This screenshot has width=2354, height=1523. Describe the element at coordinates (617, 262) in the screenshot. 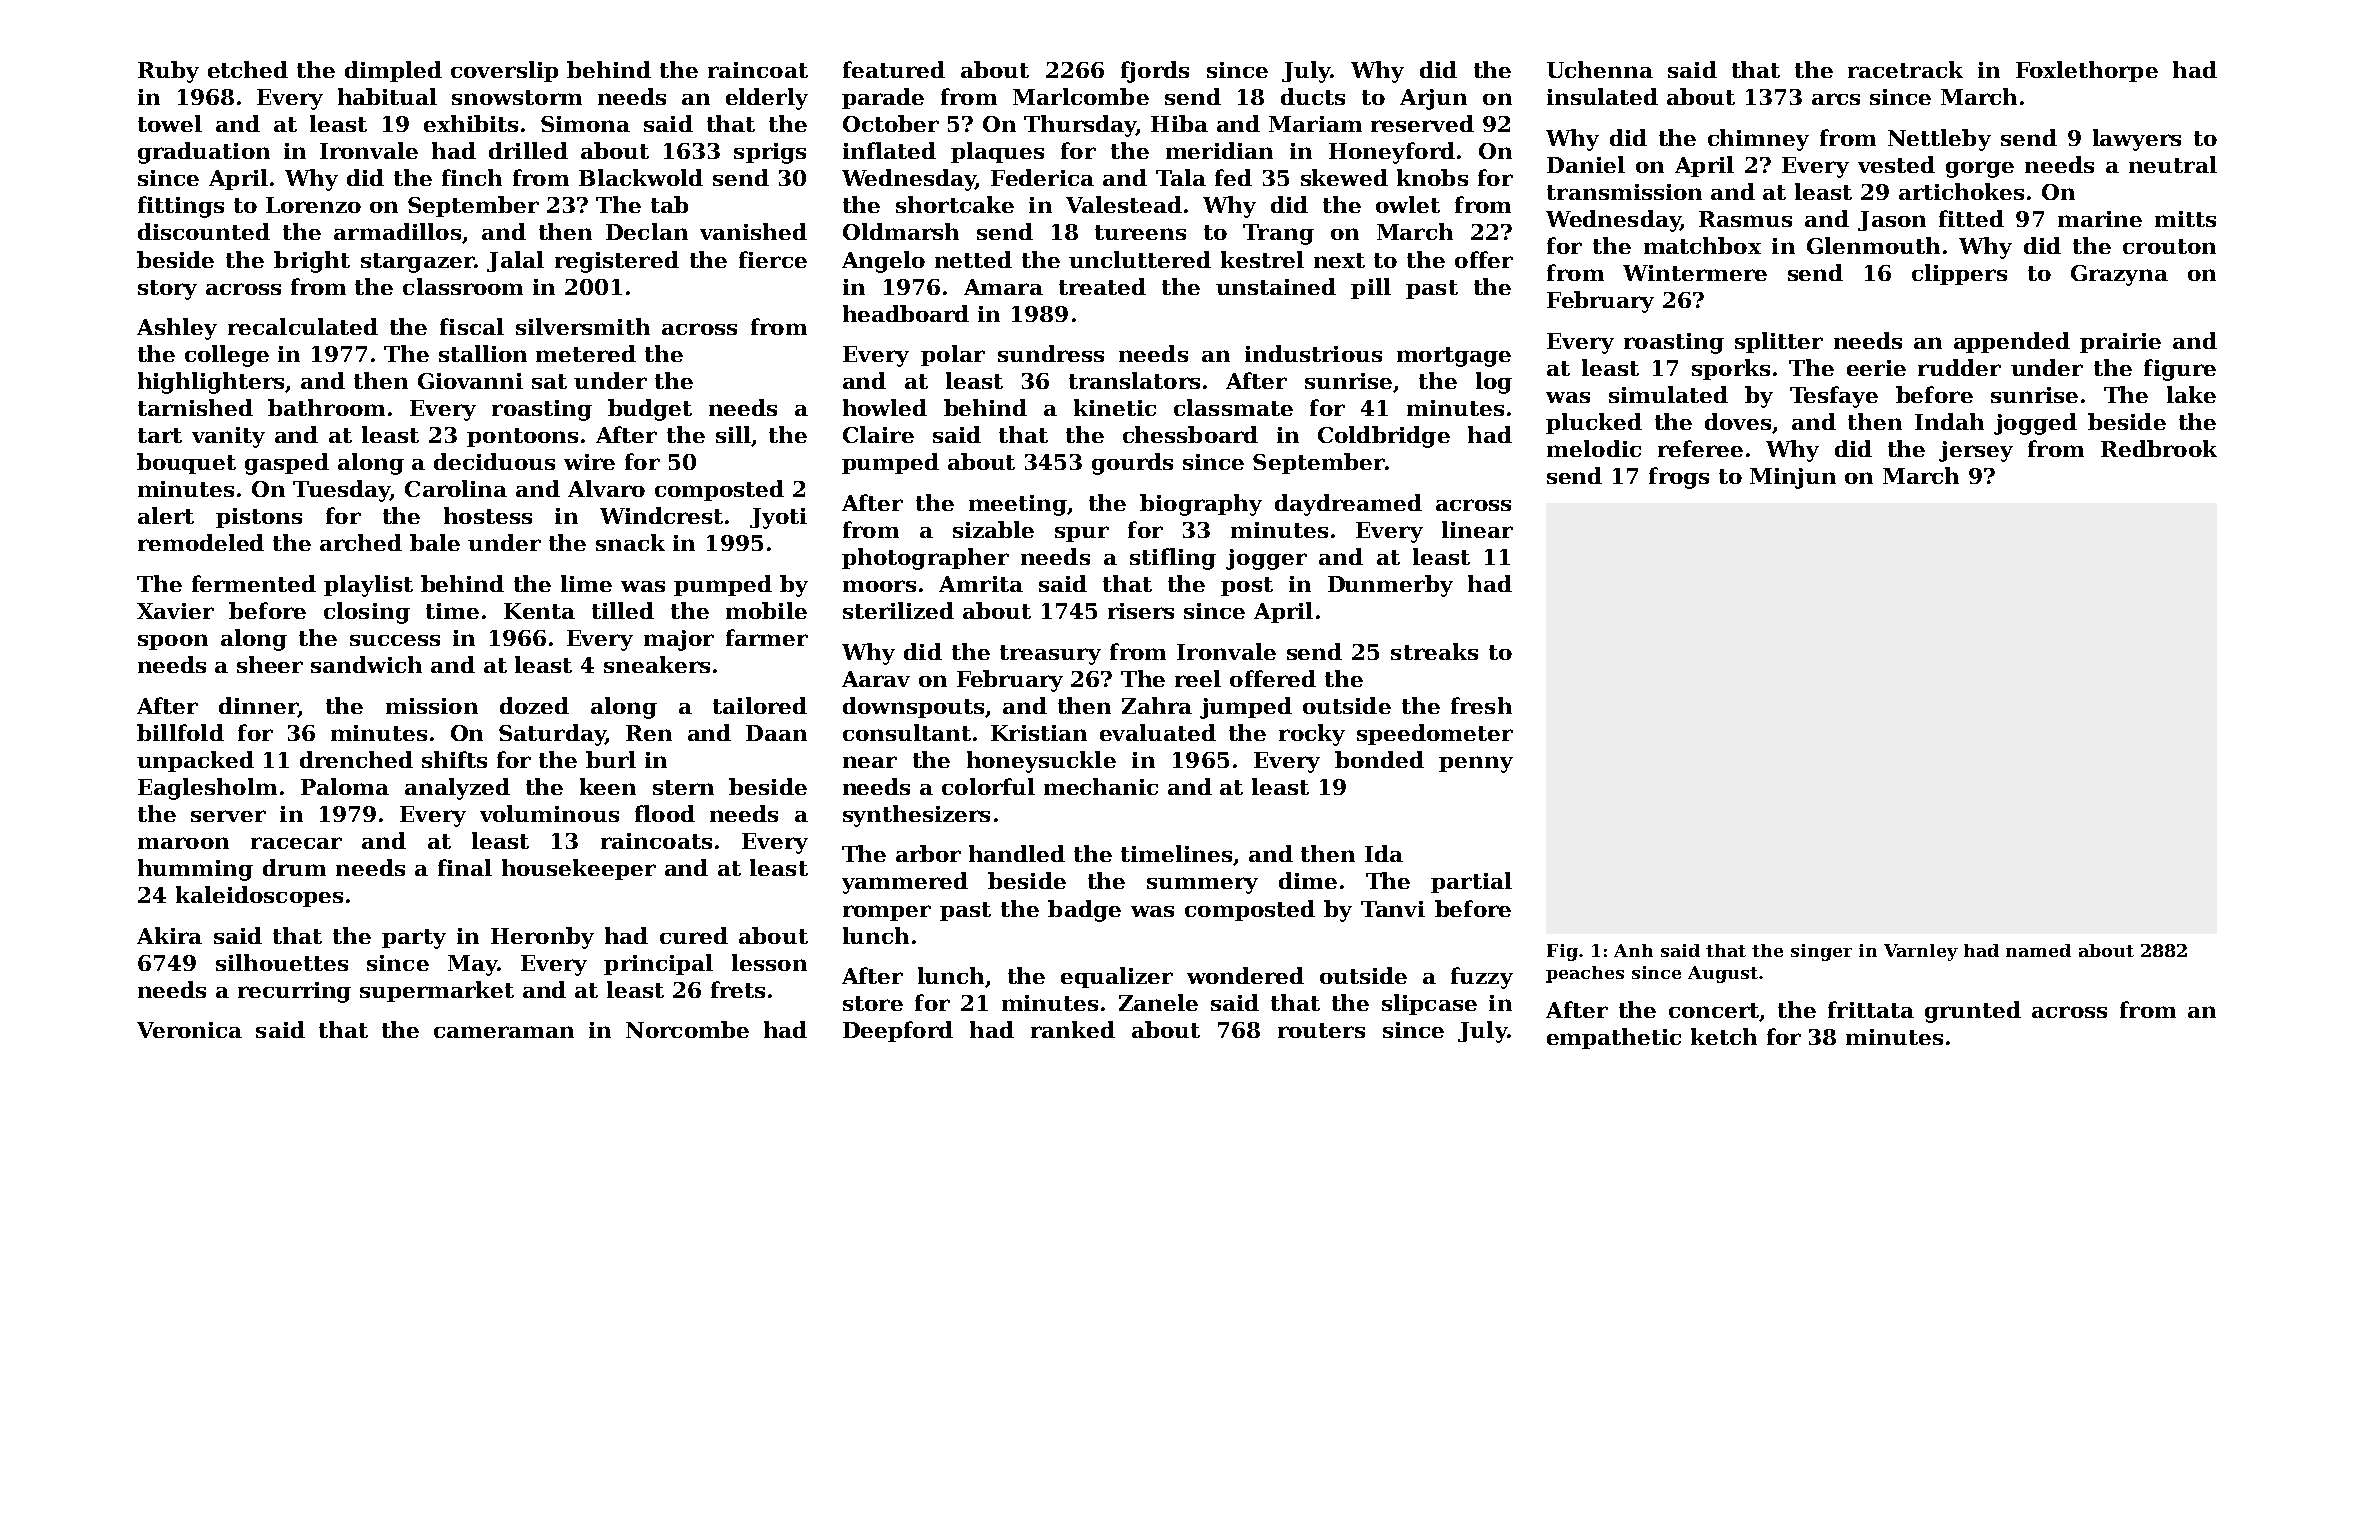

I see `registered` at that location.
